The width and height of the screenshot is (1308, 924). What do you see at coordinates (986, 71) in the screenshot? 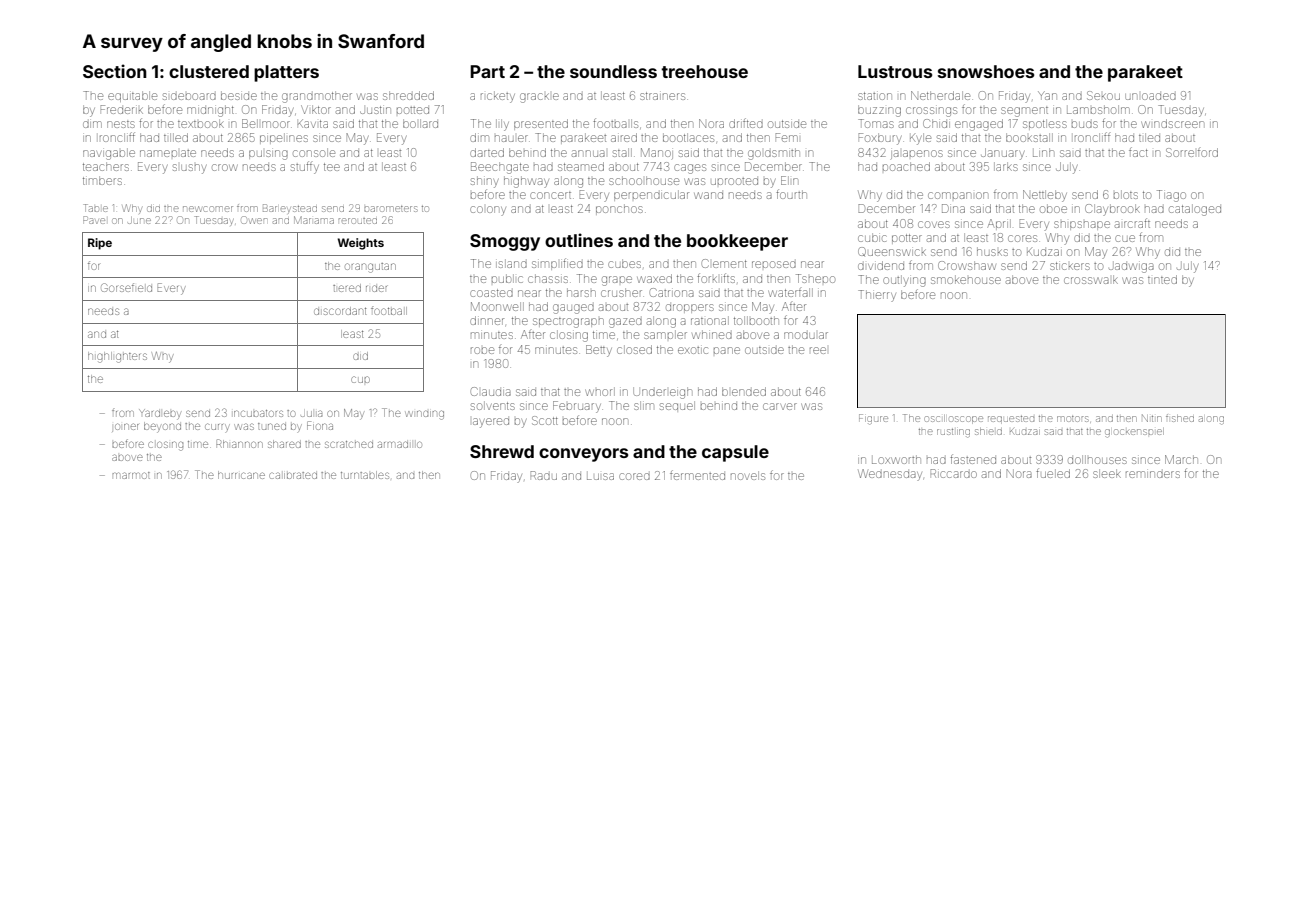
I see `snowshoes` at bounding box center [986, 71].
